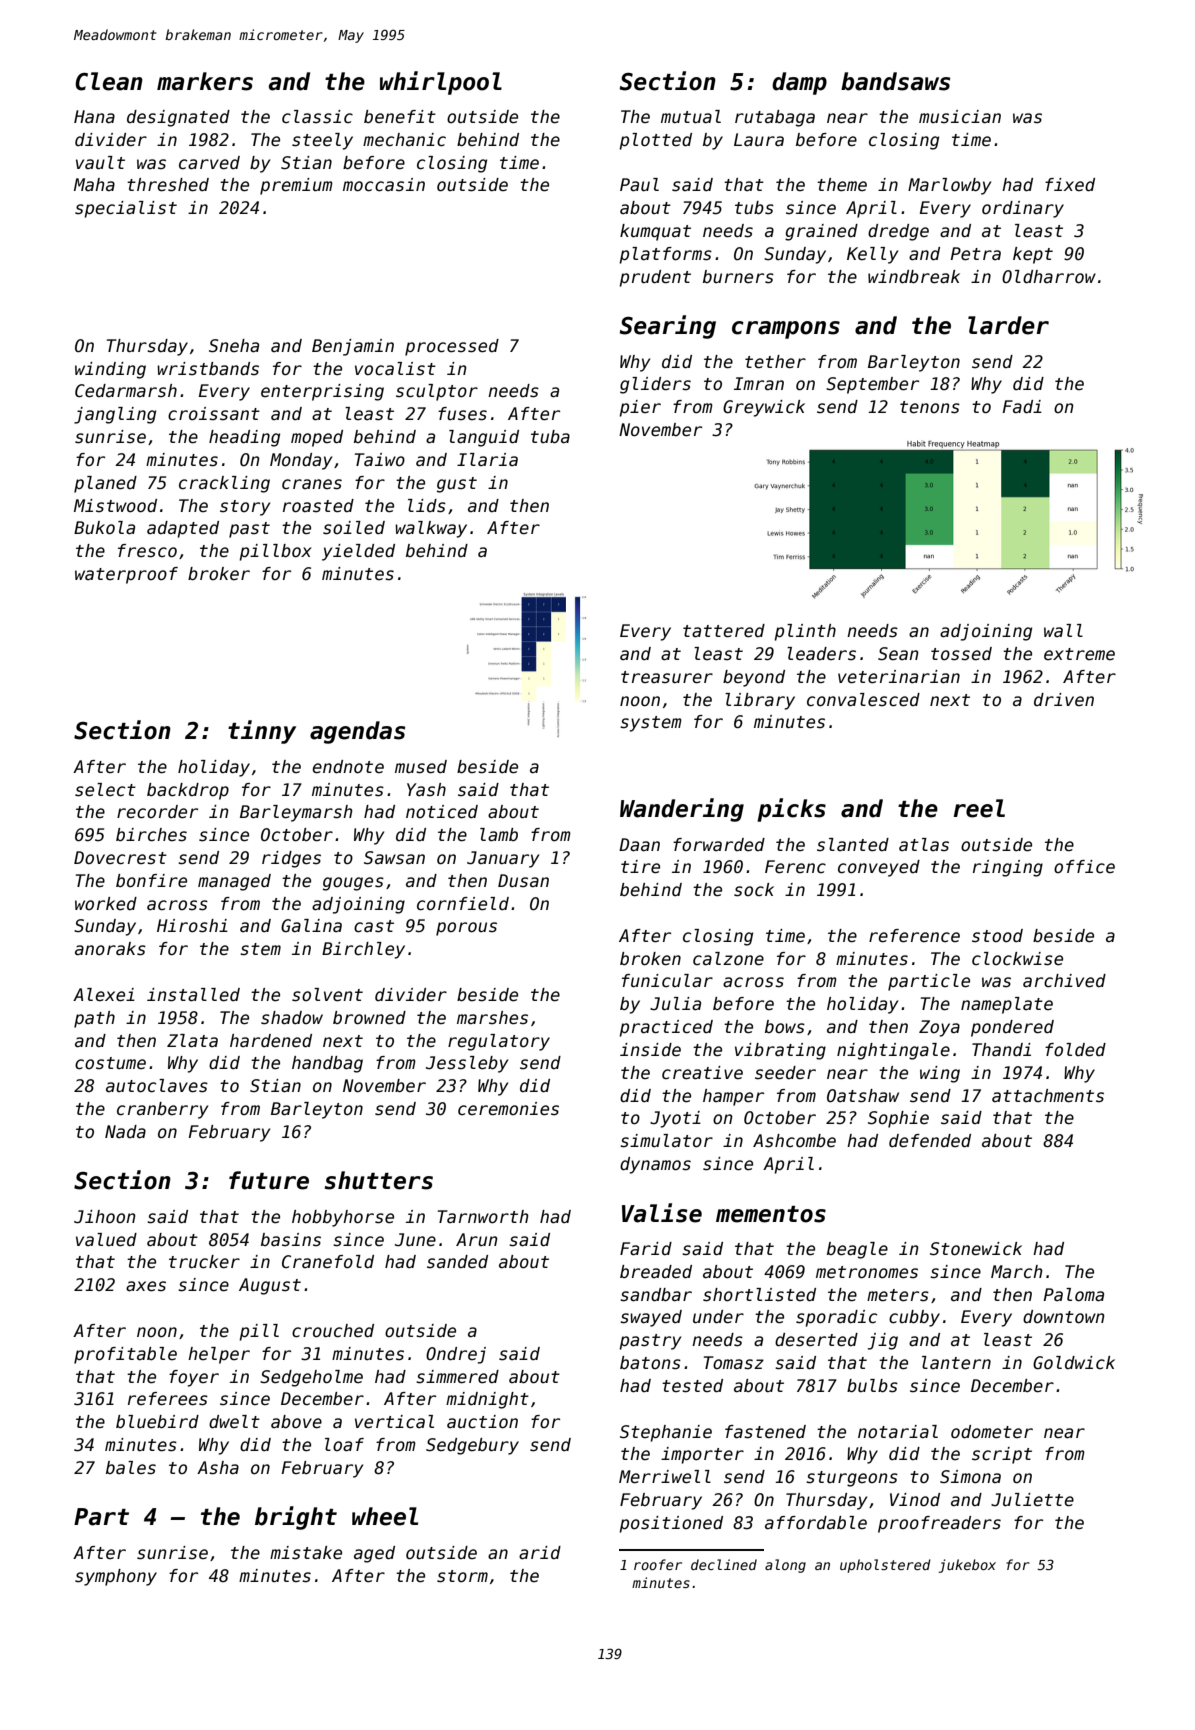 The height and width of the image is (1730, 1195). What do you see at coordinates (1070, 185) in the image?
I see `fixed` at bounding box center [1070, 185].
